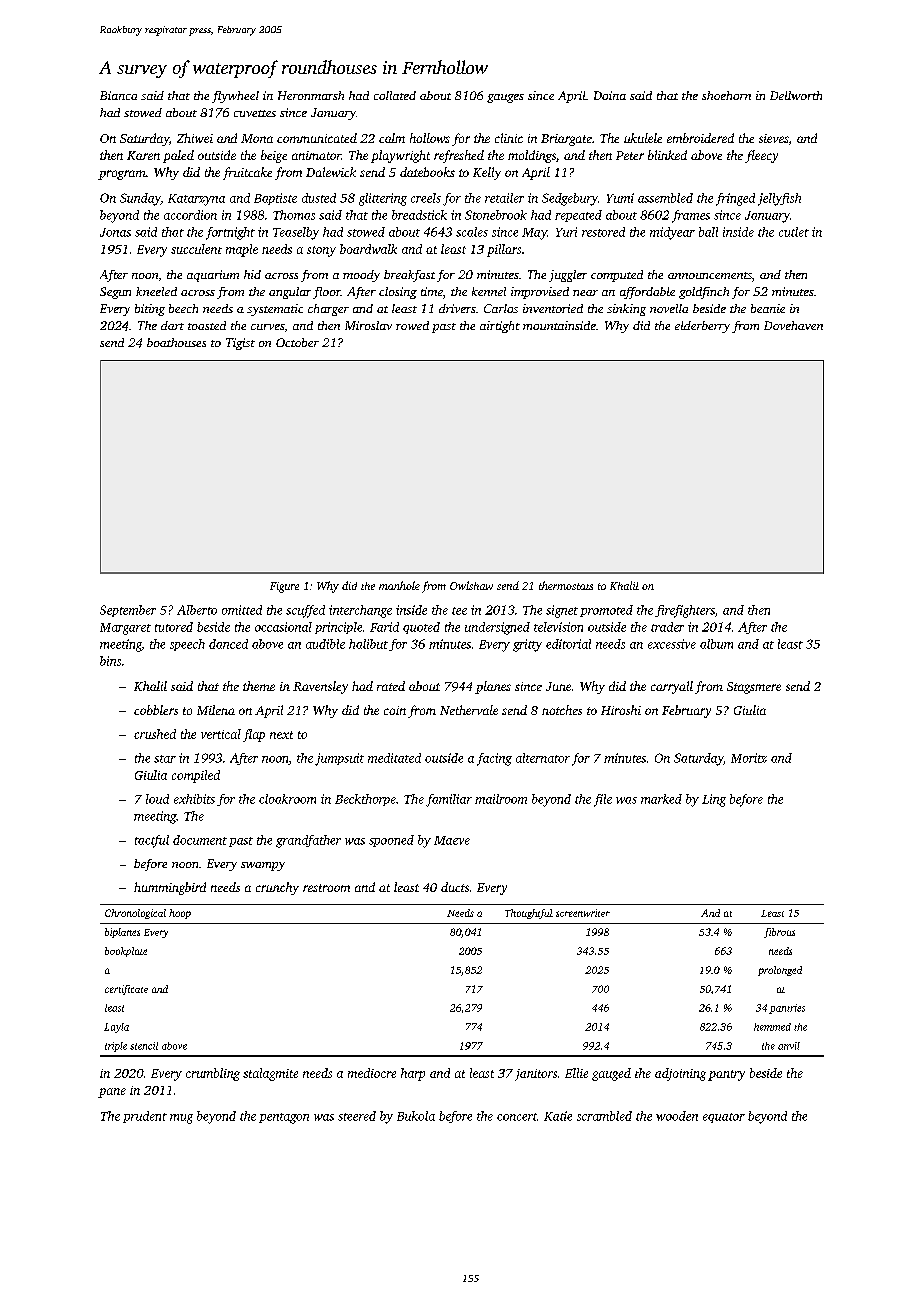  Describe the element at coordinates (749, 758) in the document. I see `Moritz` at that location.
